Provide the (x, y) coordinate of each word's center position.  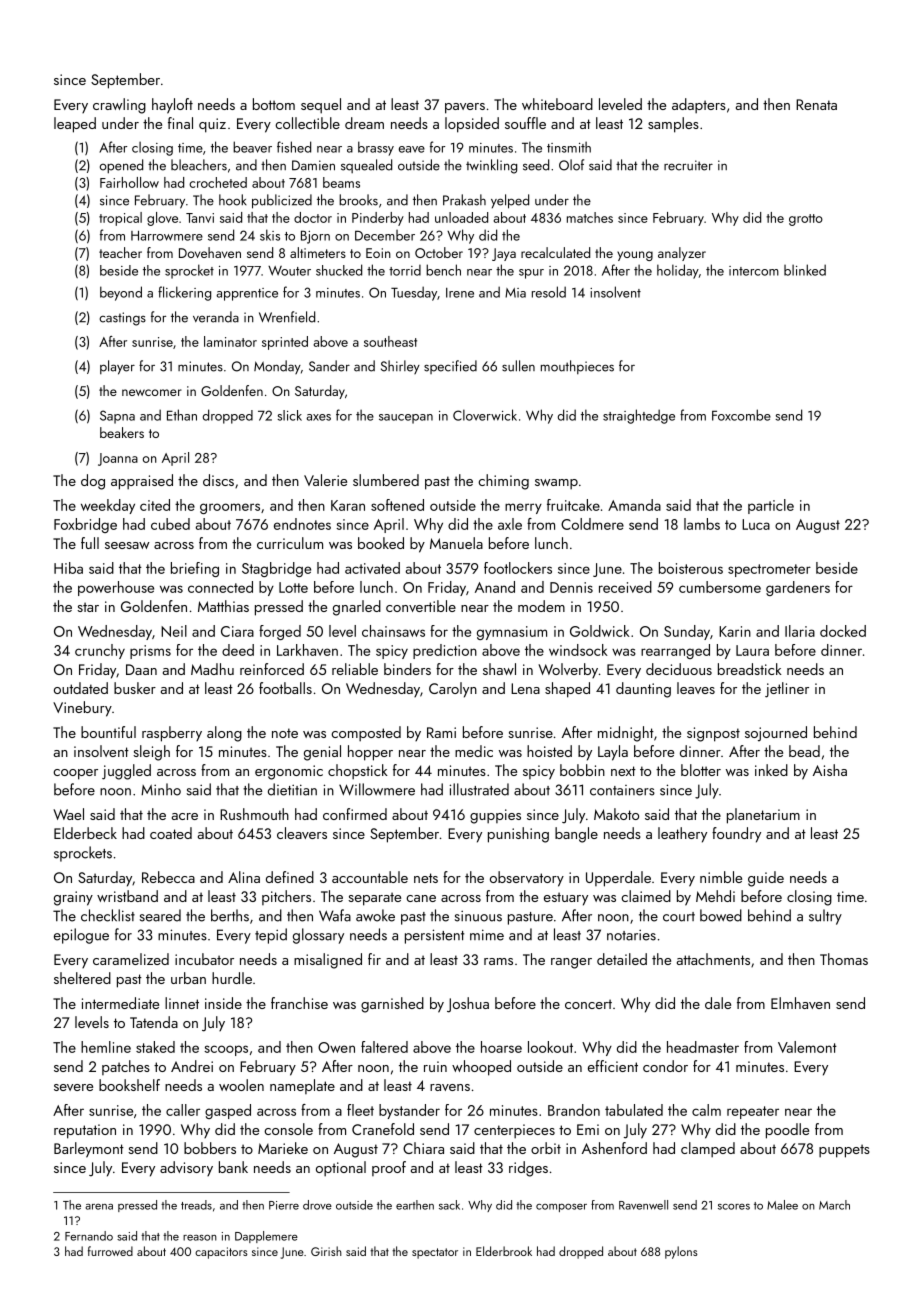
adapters (699, 106)
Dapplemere (266, 1237)
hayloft (172, 106)
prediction (445, 651)
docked (843, 631)
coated (171, 833)
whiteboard (557, 104)
